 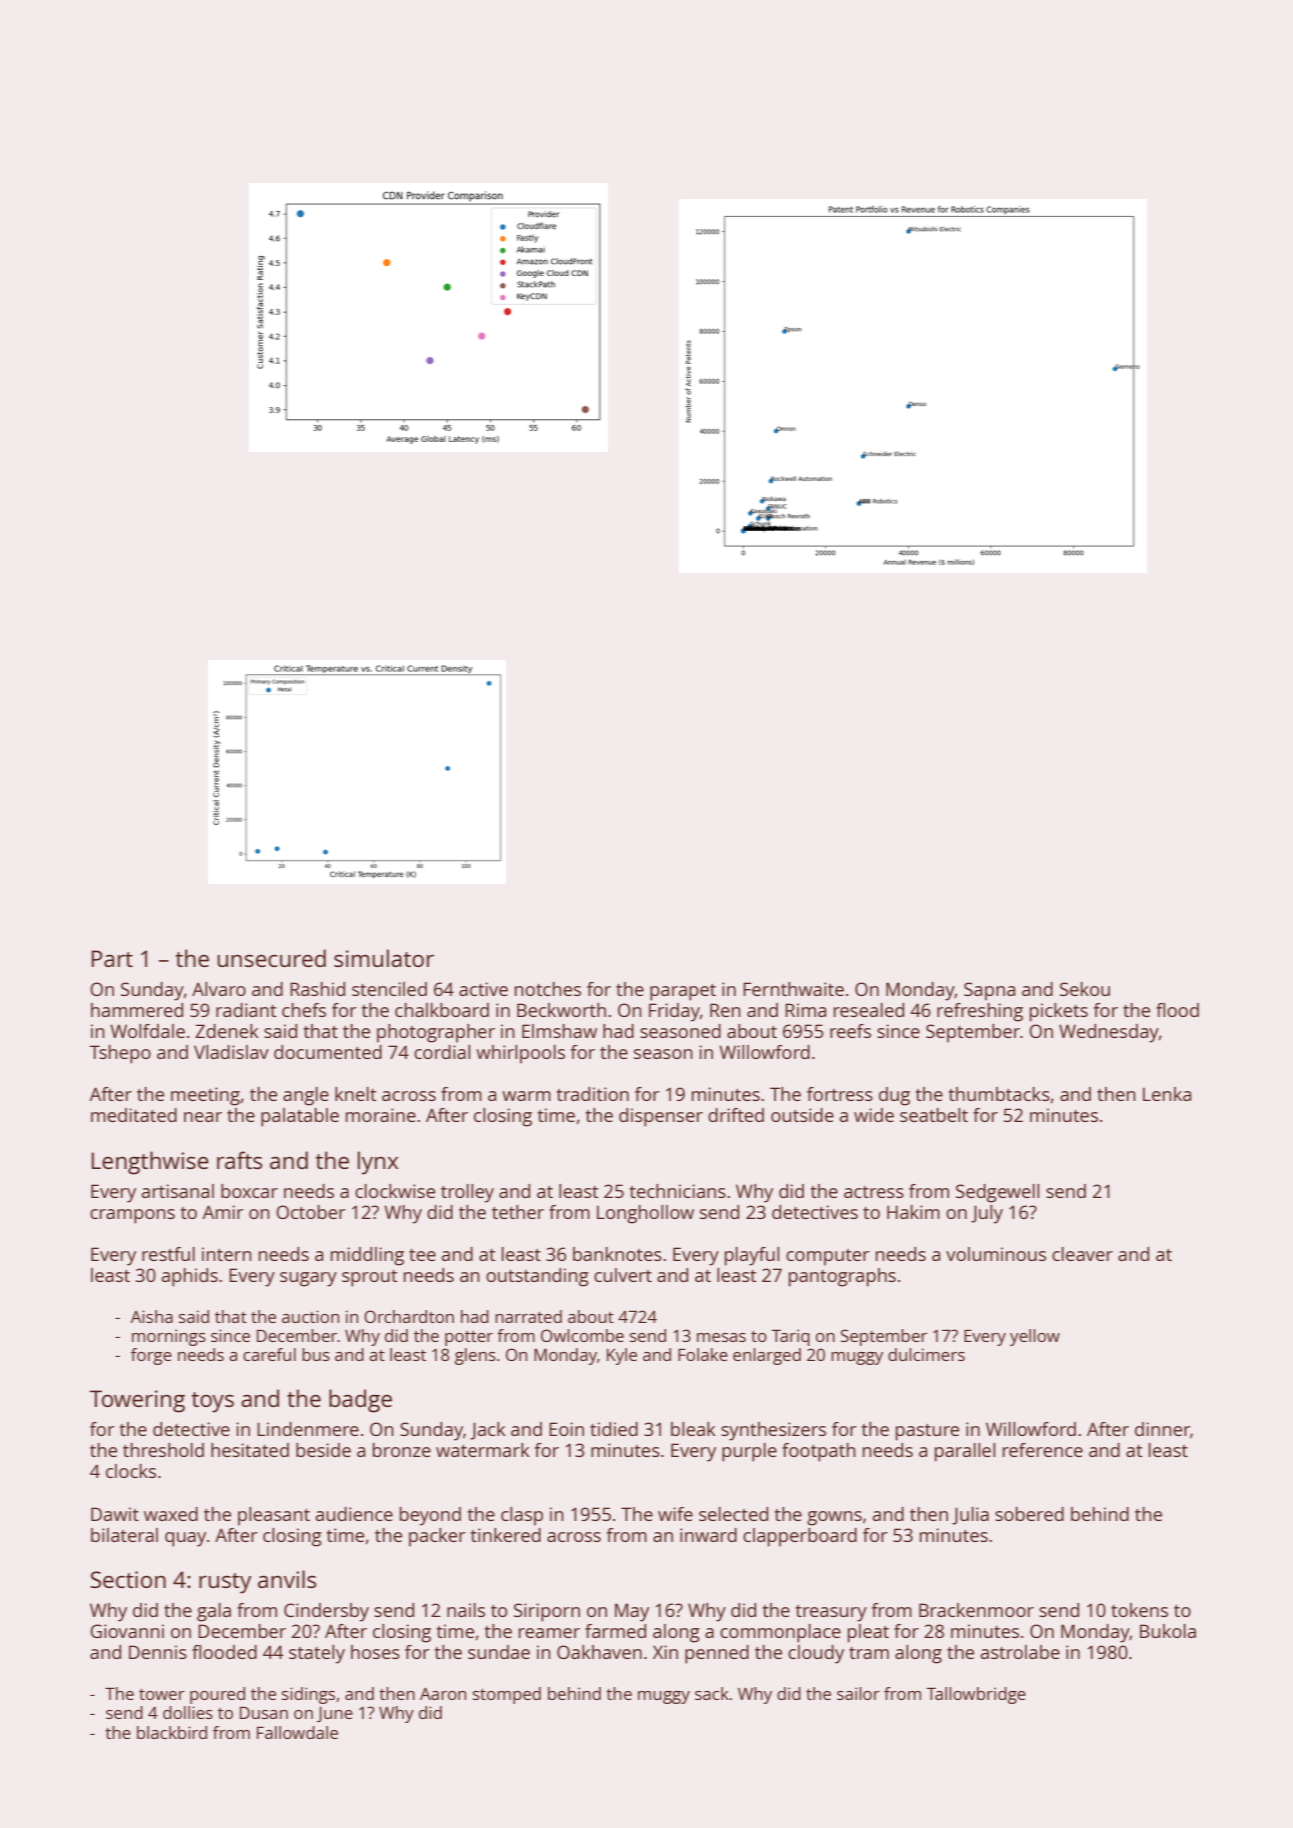 I want to click on Lengthwise, so click(x=150, y=1163).
